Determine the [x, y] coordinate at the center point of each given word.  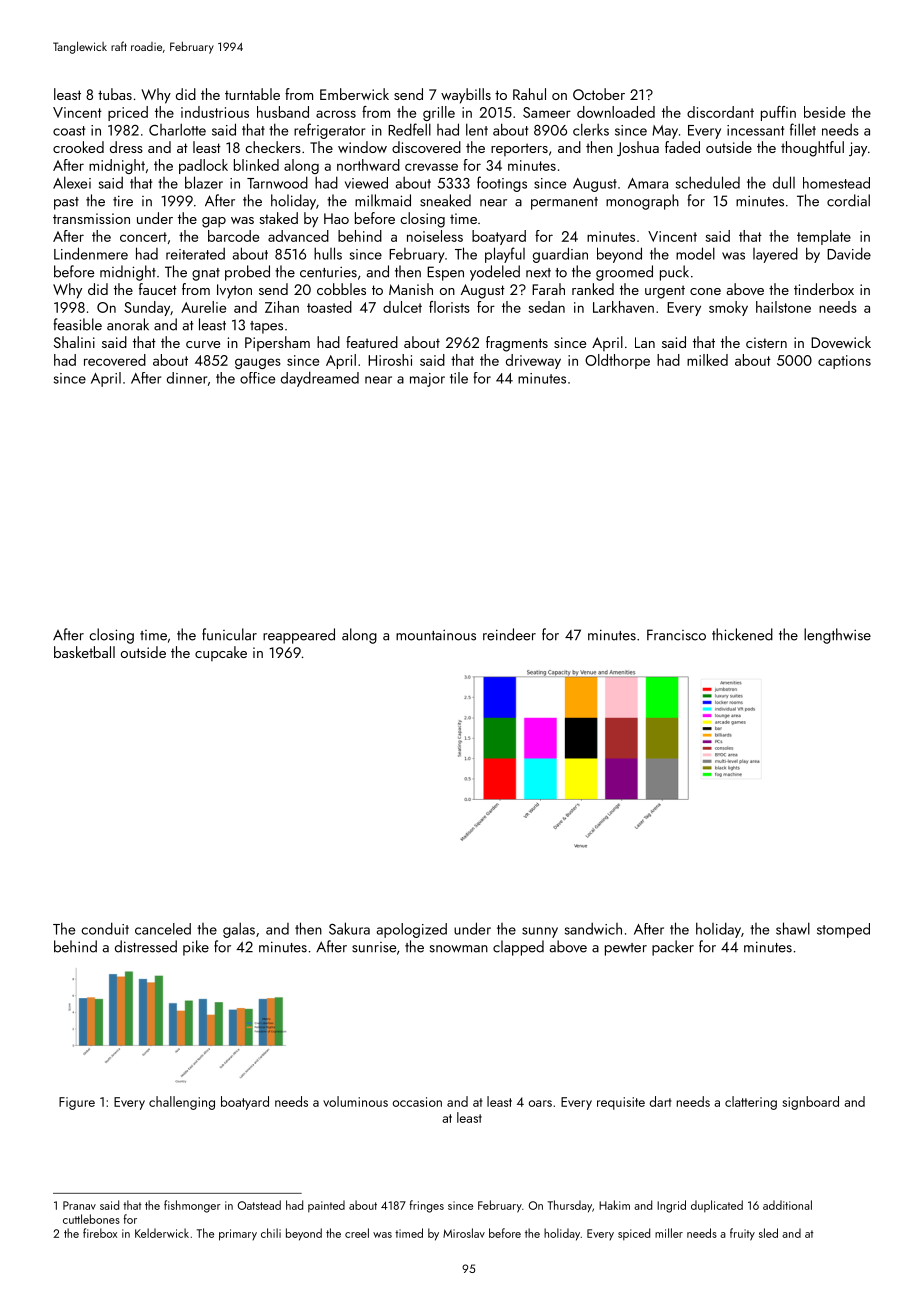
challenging [182, 1103]
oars [540, 1103]
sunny [540, 932]
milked [707, 360]
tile [459, 378]
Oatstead [259, 1205]
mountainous [436, 635]
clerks [591, 129]
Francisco [676, 635]
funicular [229, 634]
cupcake [221, 653]
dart [660, 1101]
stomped [843, 930]
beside [824, 112]
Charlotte [177, 129]
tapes [266, 327]
